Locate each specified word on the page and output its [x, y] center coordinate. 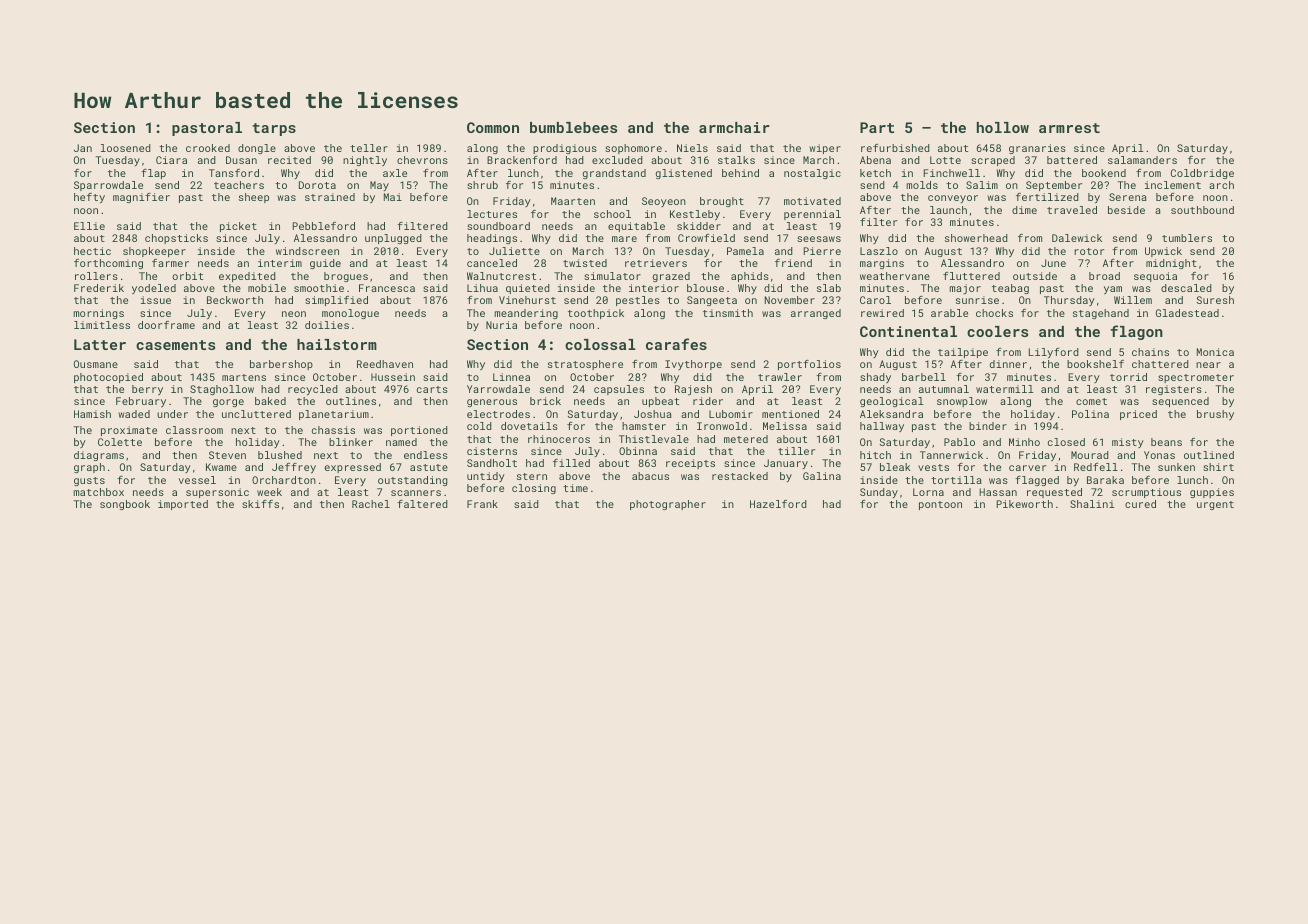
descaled [1186, 288]
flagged [1037, 481]
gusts [89, 481]
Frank [482, 504]
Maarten [573, 201]
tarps [274, 129]
